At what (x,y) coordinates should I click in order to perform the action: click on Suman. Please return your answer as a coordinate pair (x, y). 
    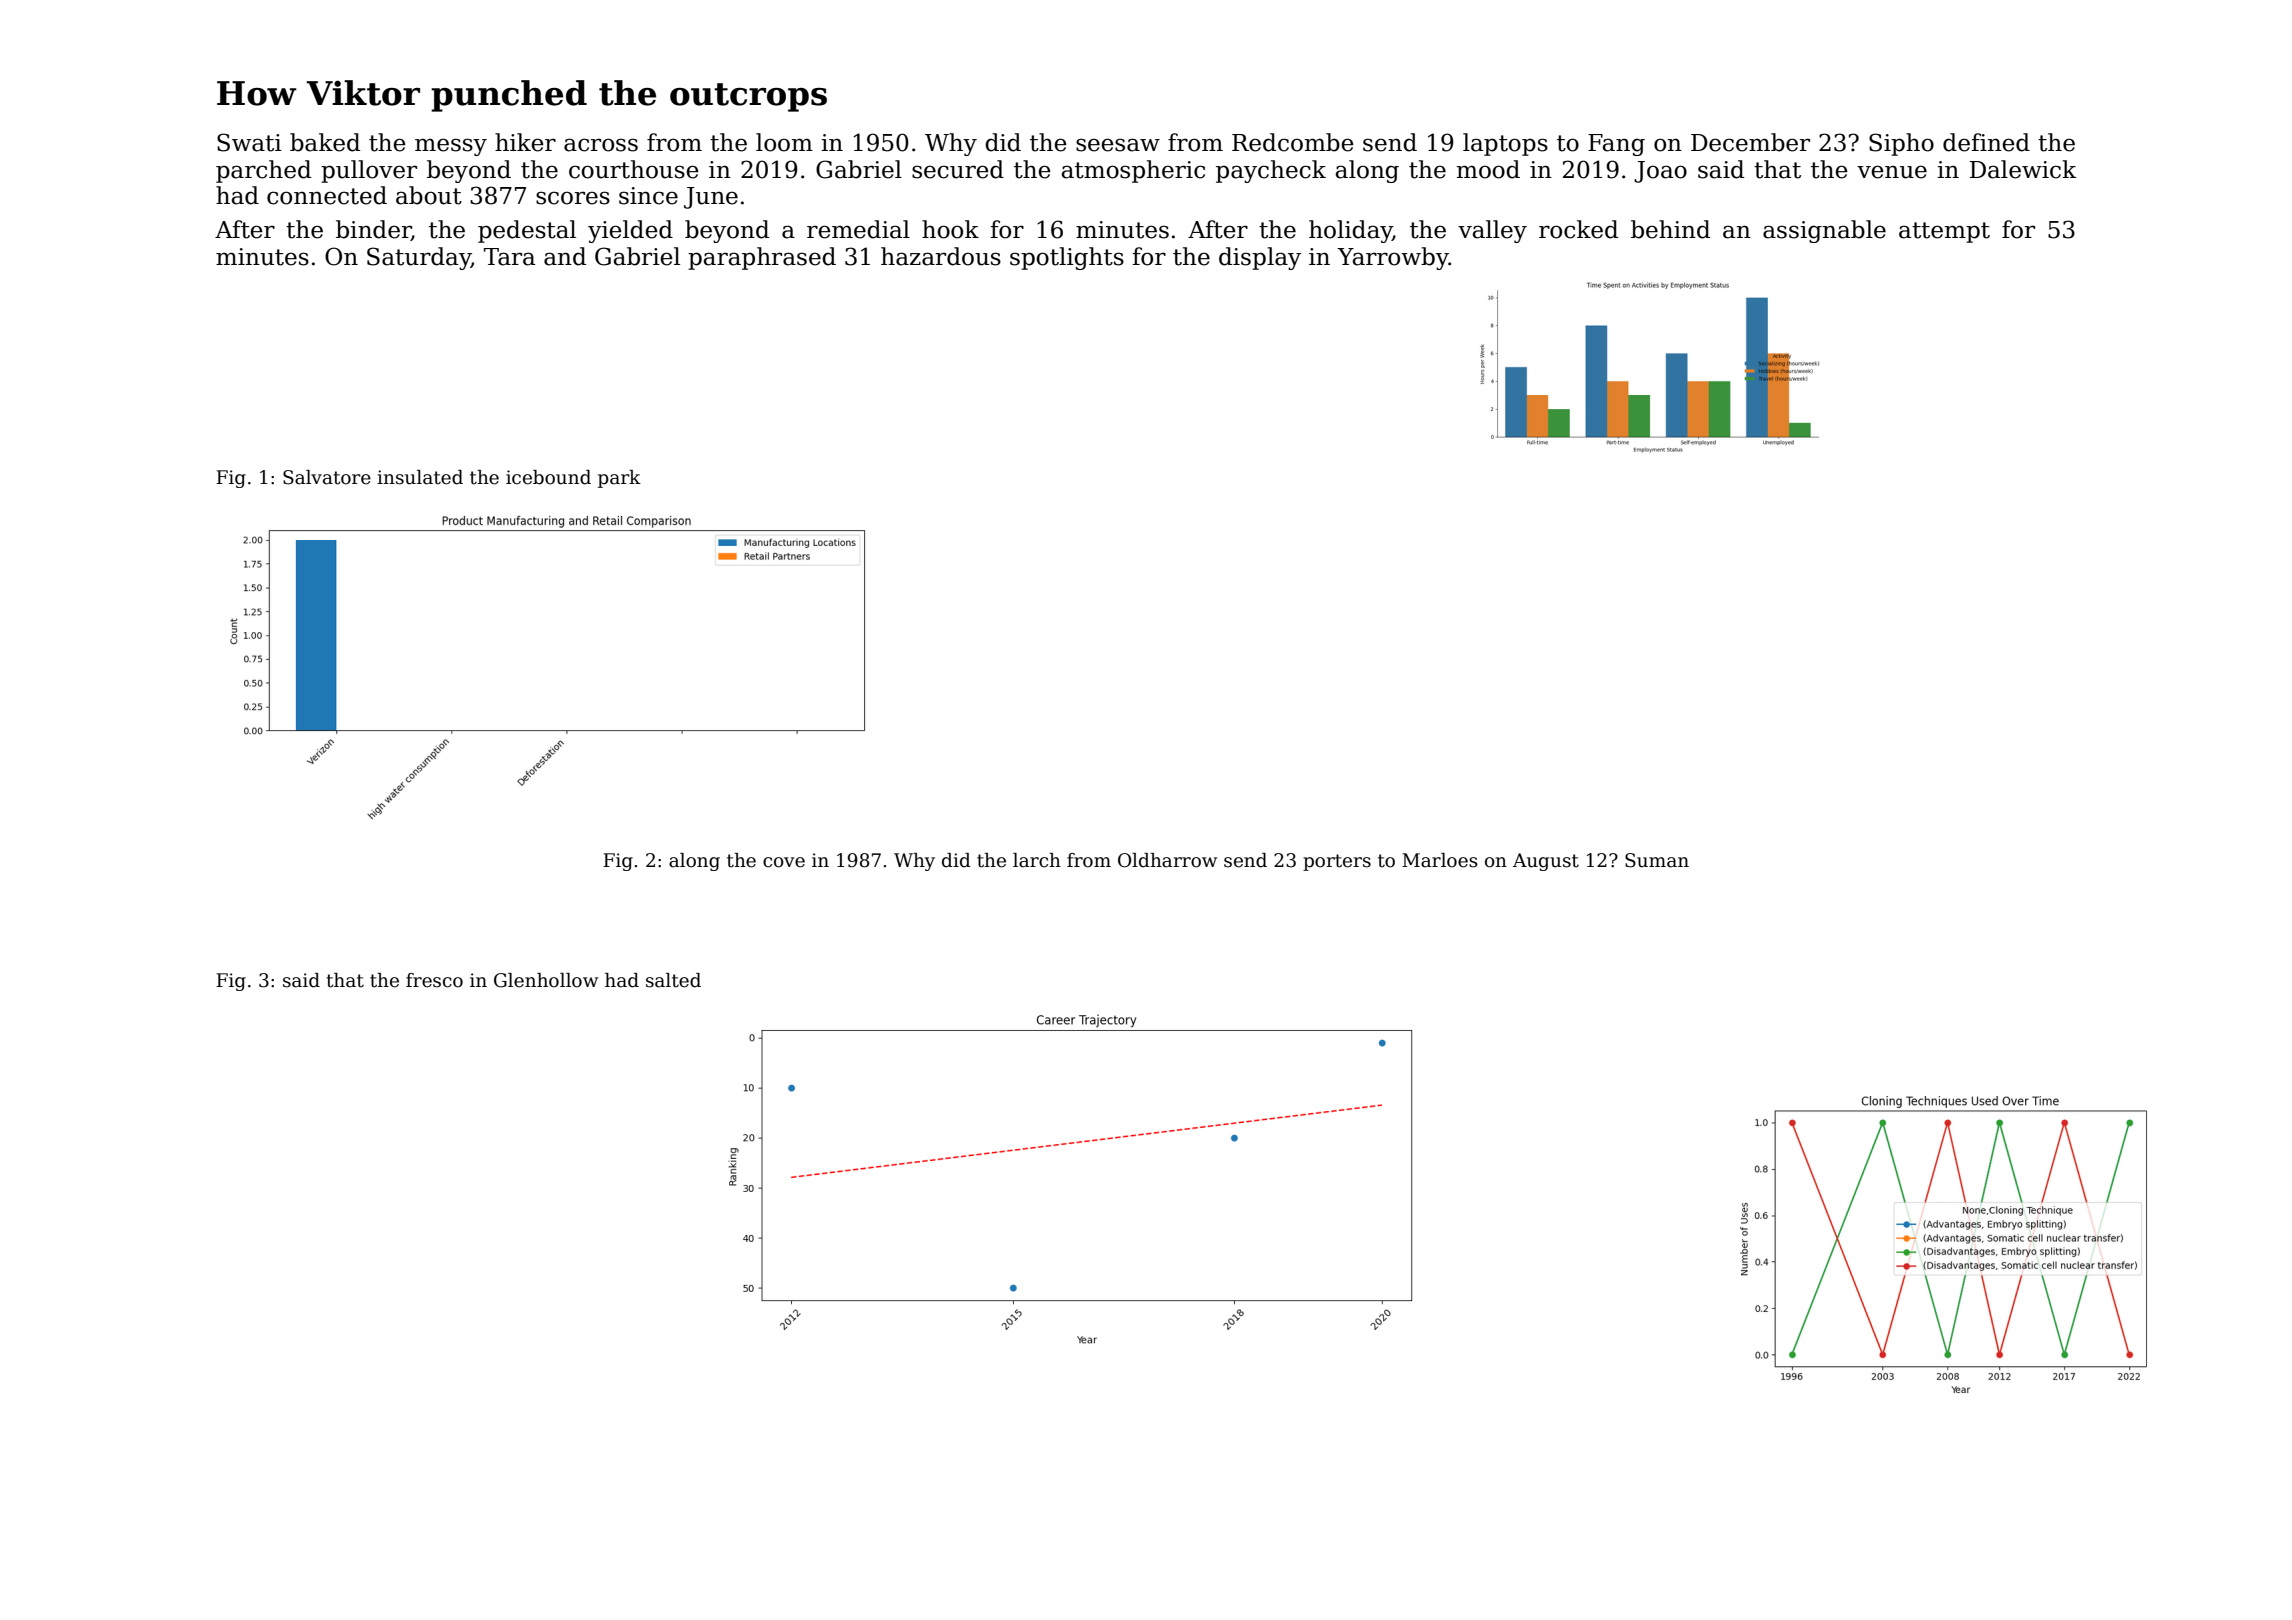
    Looking at the image, I should click on (1657, 860).
